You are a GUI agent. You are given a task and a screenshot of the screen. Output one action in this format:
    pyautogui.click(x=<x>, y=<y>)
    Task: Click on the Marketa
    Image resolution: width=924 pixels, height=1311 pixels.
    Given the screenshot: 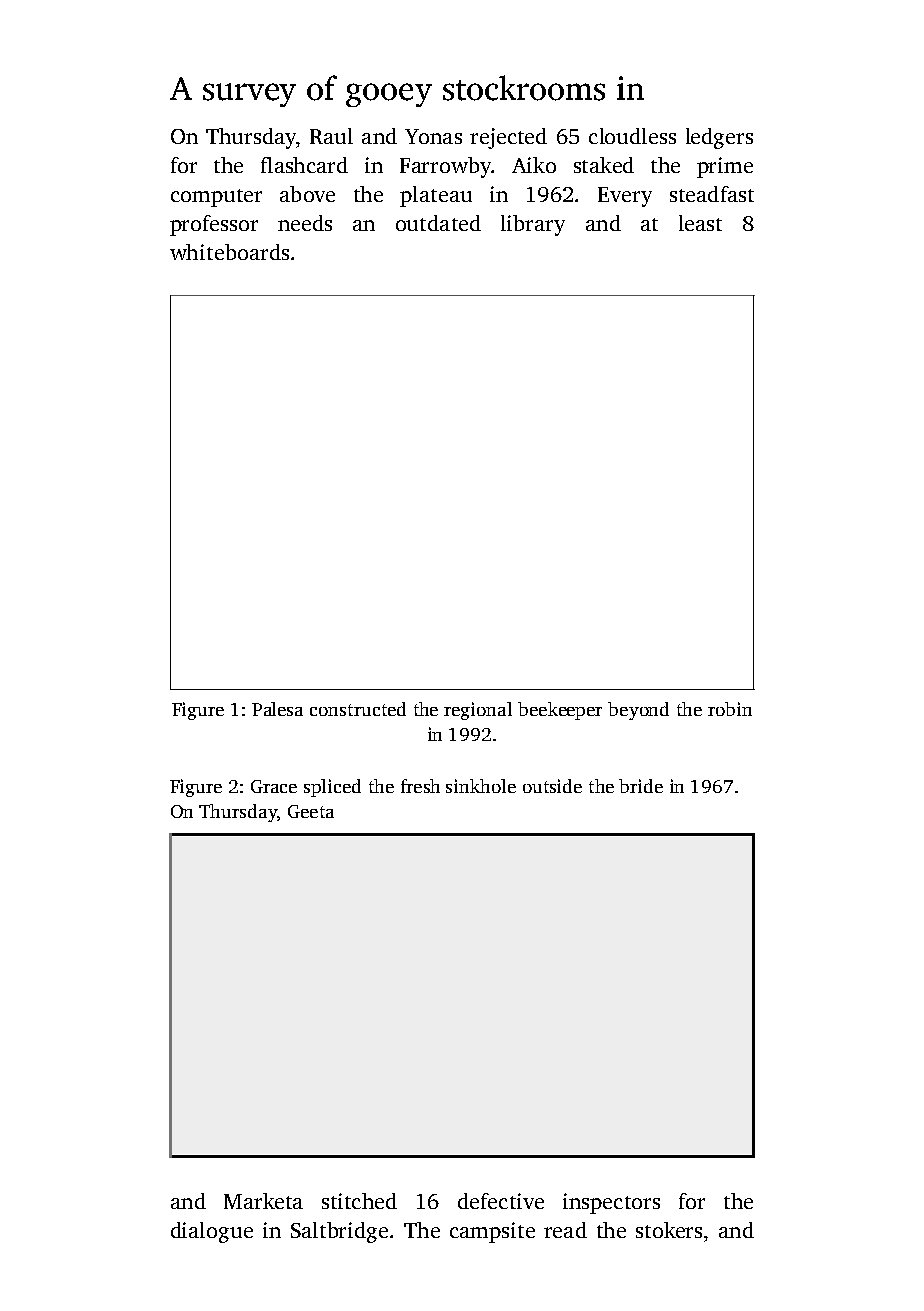 What is the action you would take?
    pyautogui.click(x=263, y=1201)
